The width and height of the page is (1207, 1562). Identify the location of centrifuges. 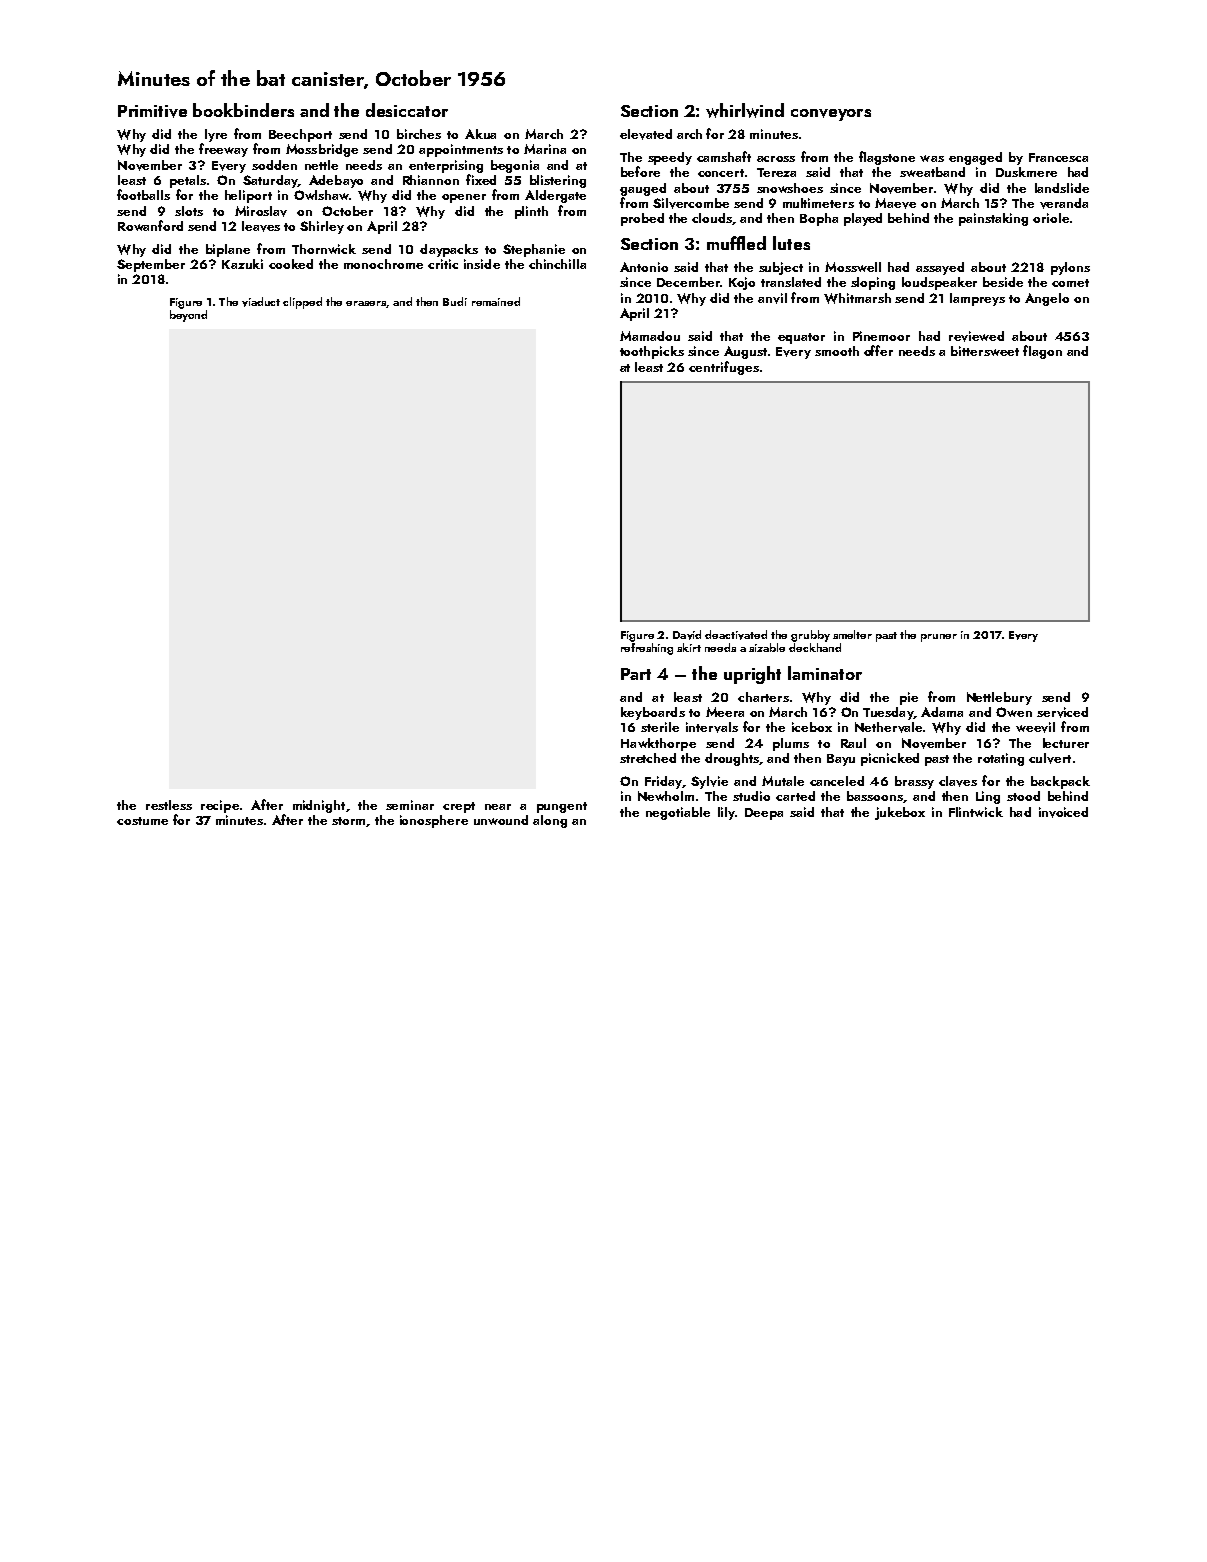
(724, 368).
